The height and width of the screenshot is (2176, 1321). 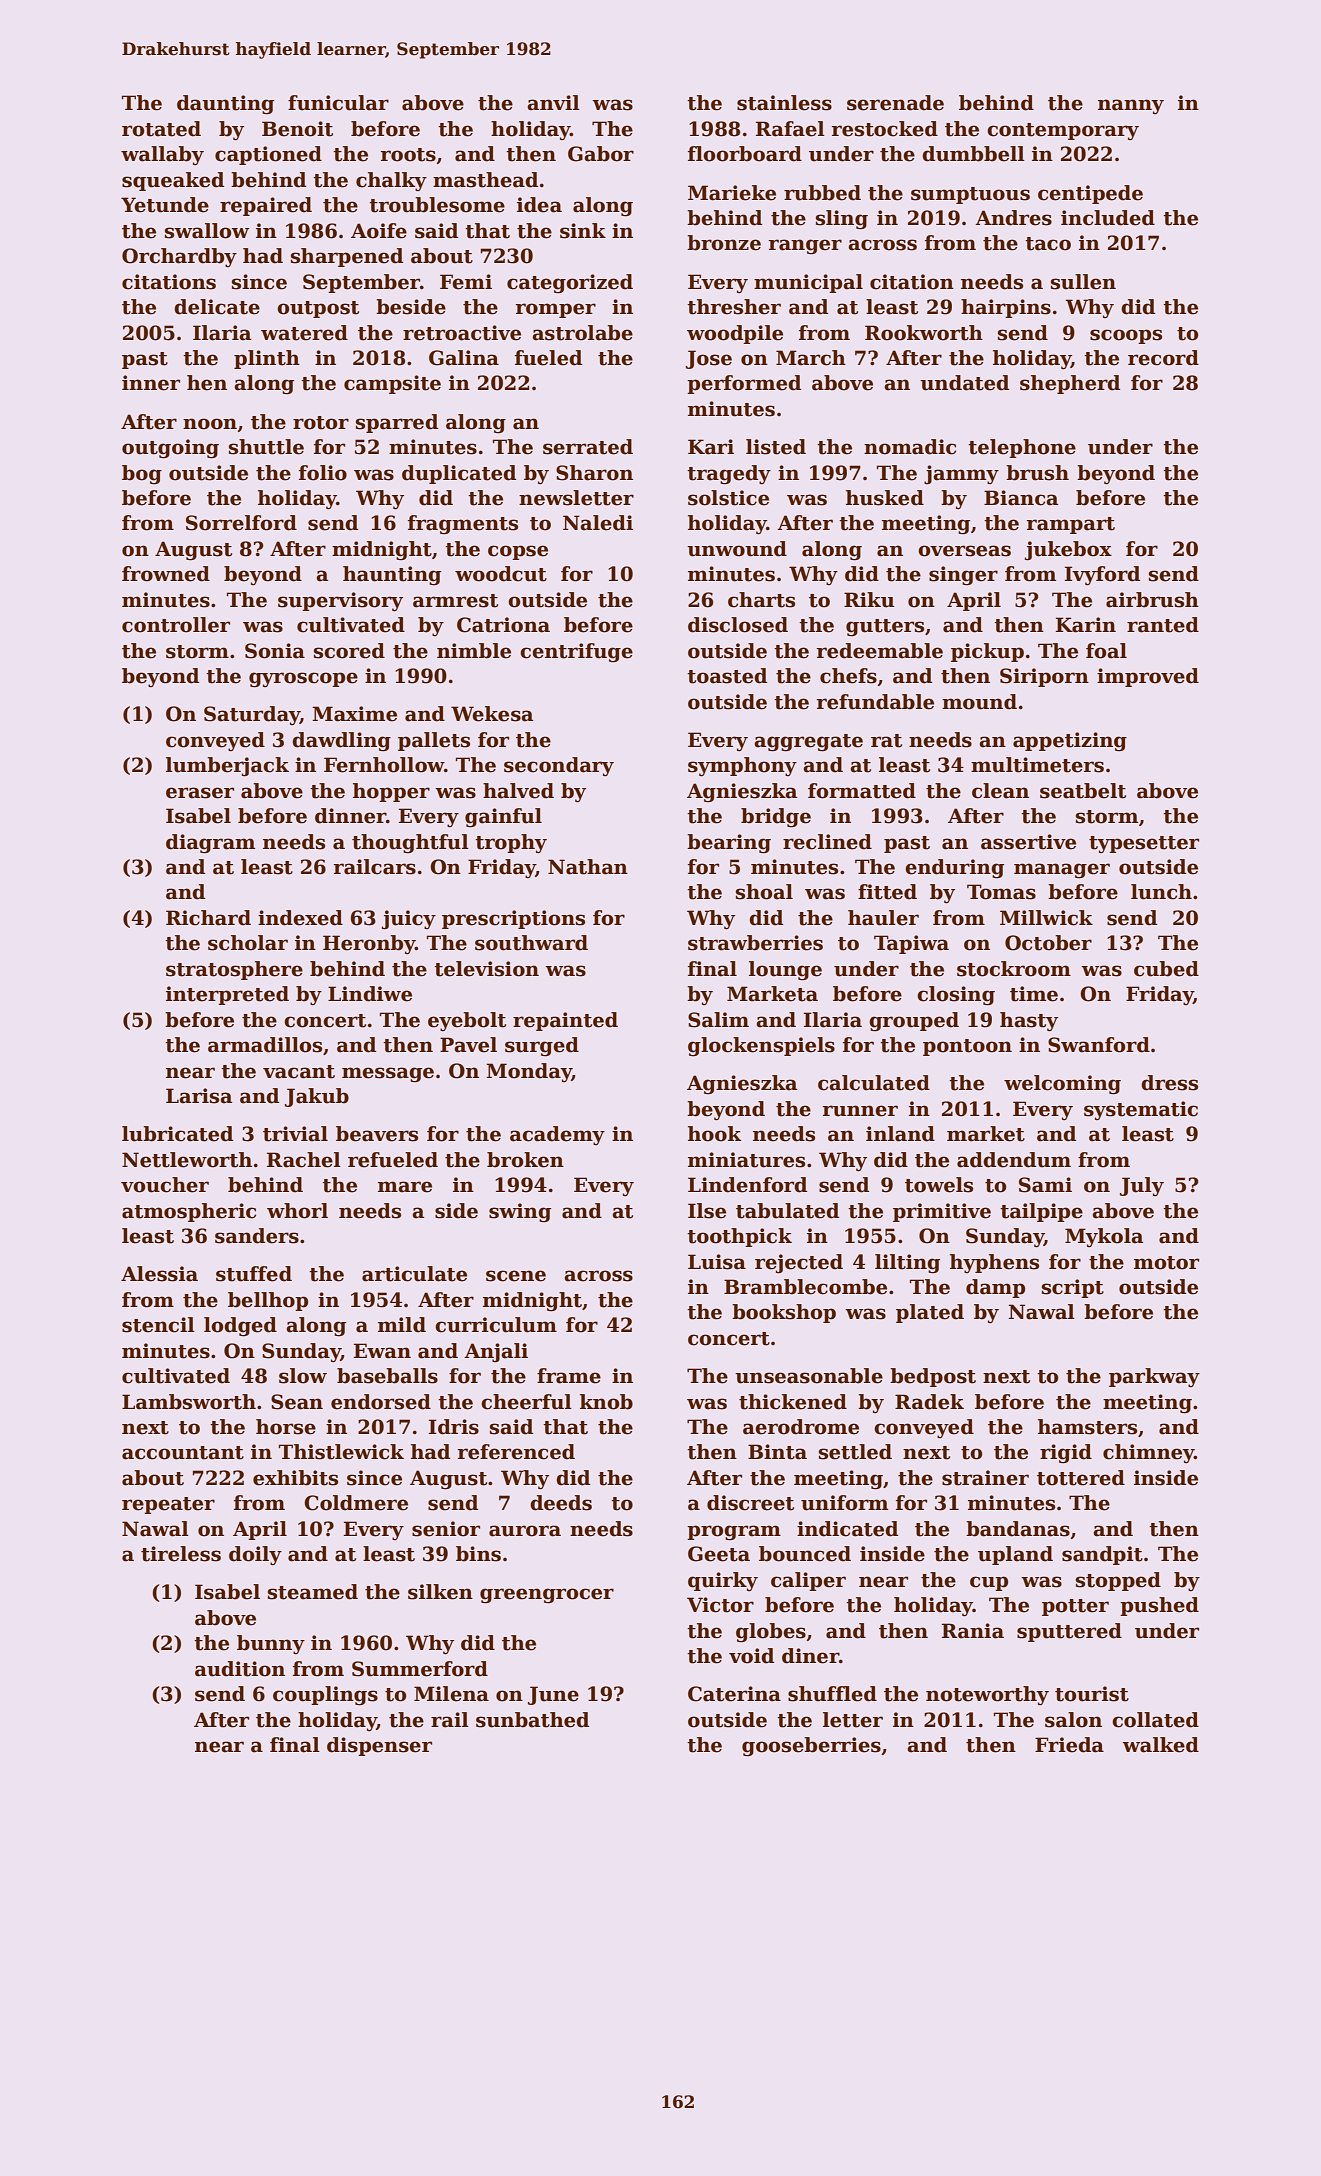 What do you see at coordinates (225, 105) in the screenshot?
I see `daunting` at bounding box center [225, 105].
